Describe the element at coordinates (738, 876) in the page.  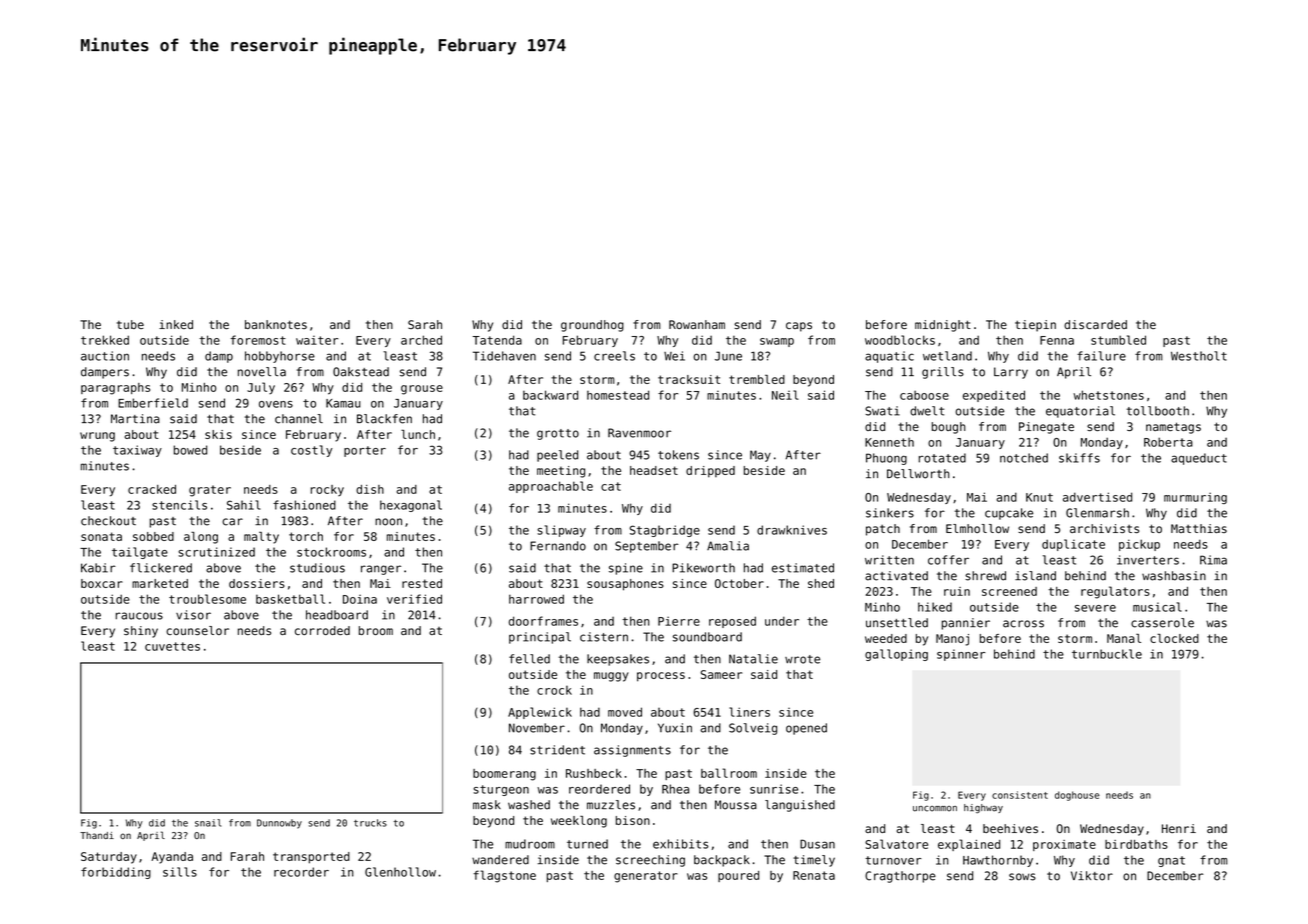
I see `poured` at that location.
